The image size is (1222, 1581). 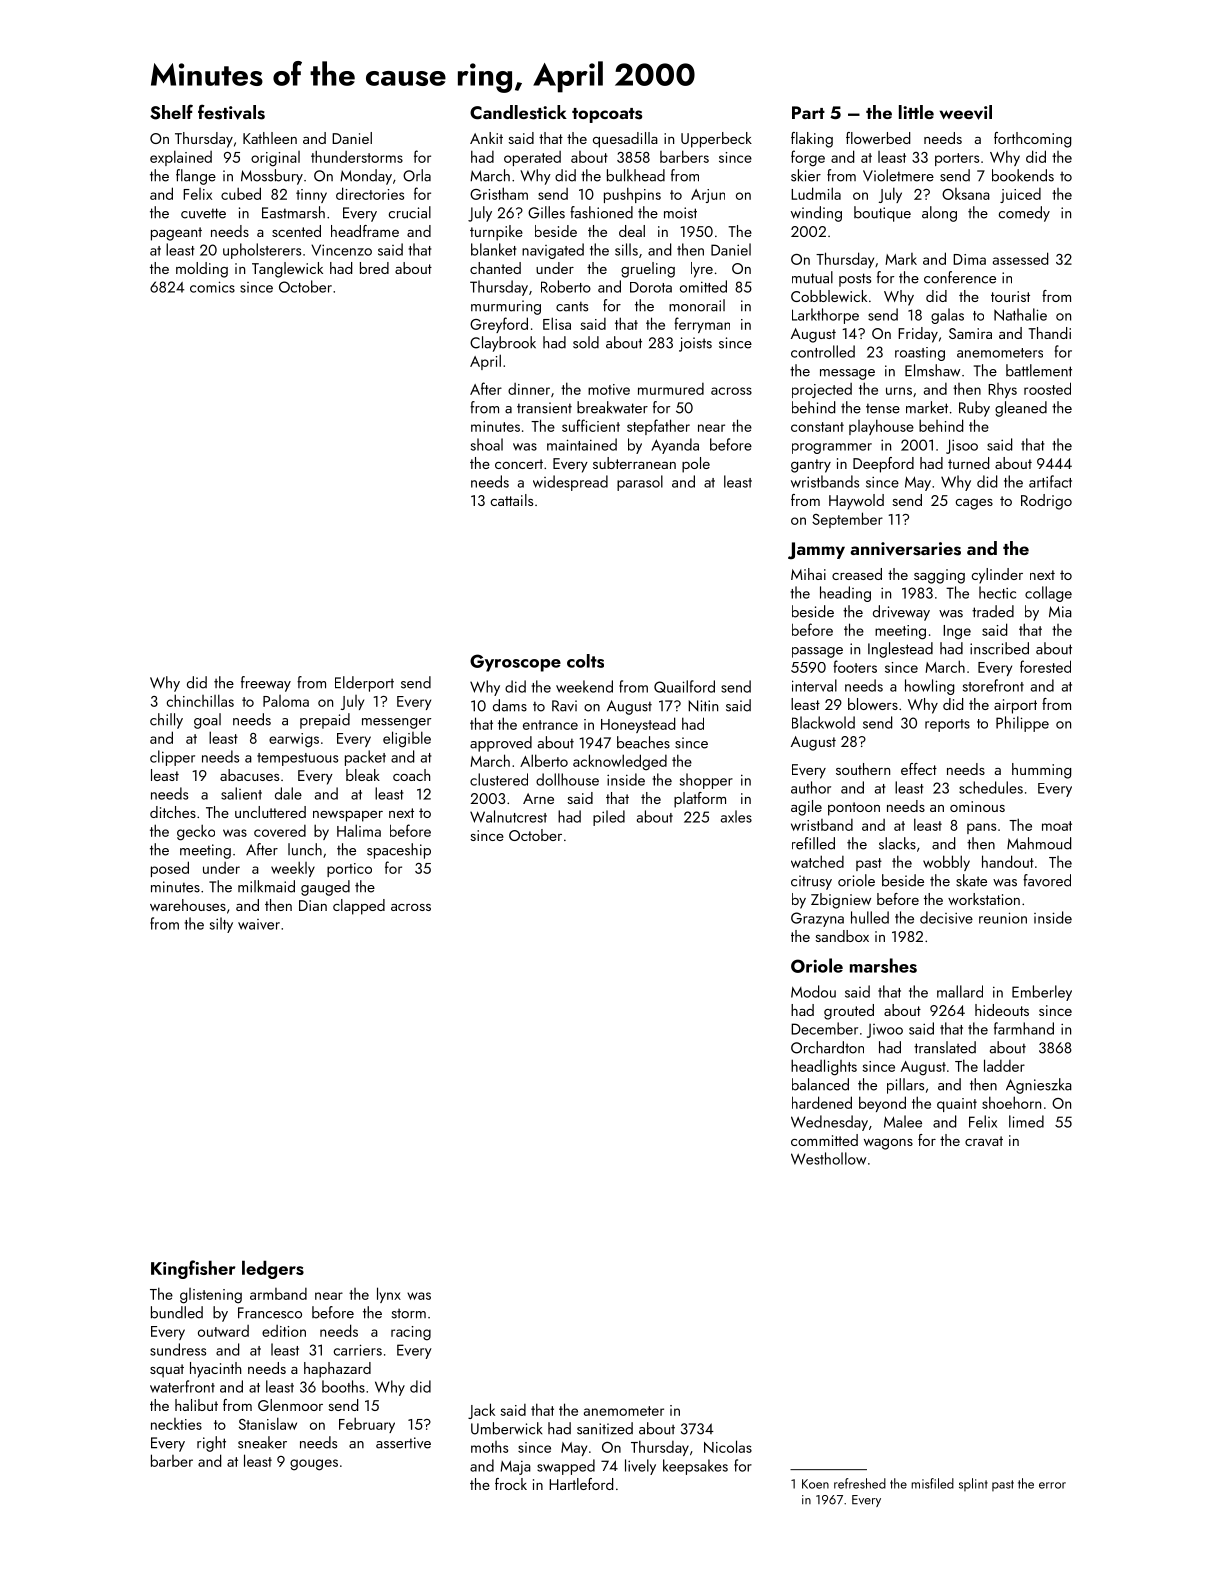 I want to click on silty, so click(x=221, y=925).
